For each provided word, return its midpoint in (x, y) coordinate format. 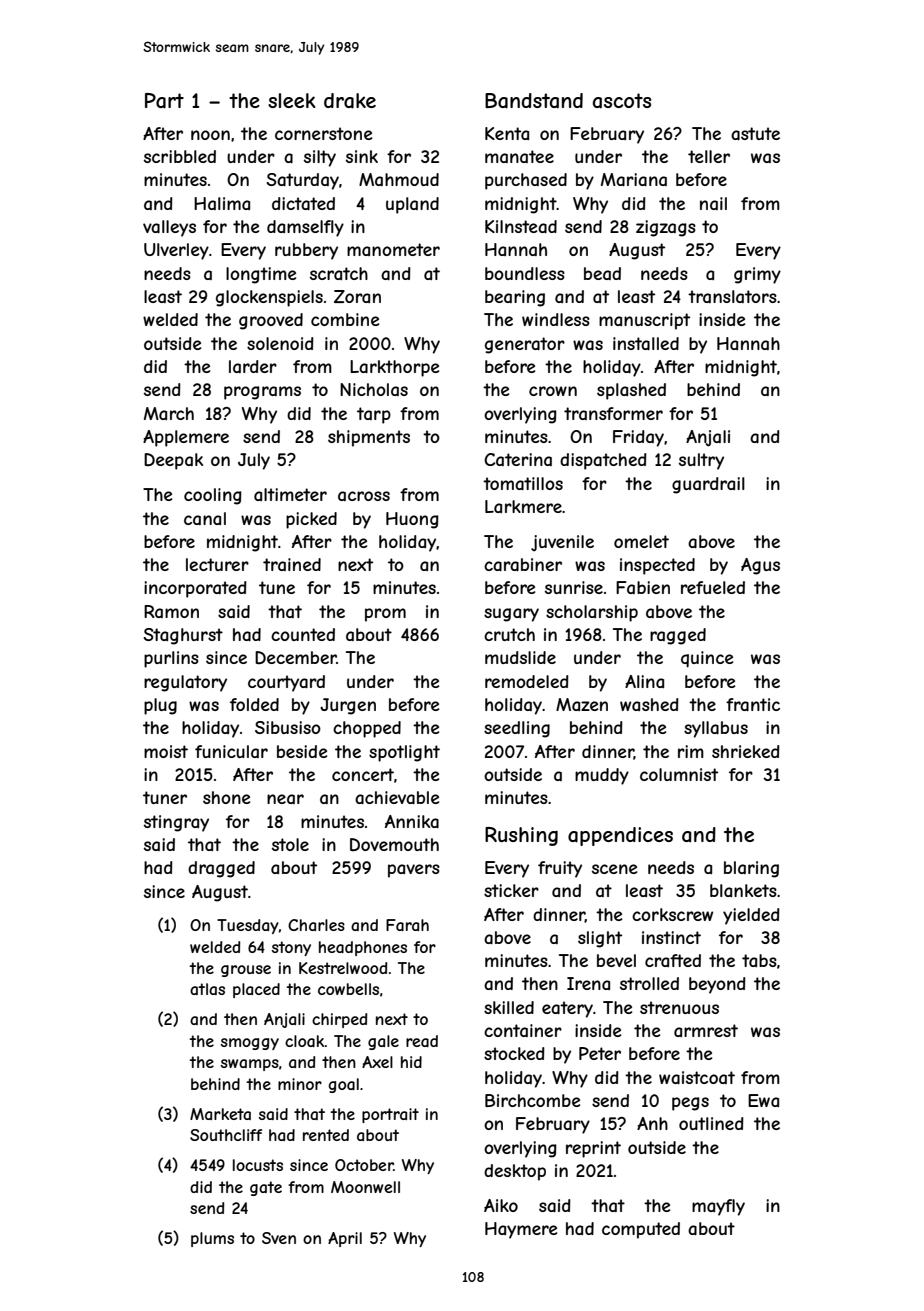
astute (755, 133)
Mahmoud (399, 179)
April (345, 1239)
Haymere (521, 1230)
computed (641, 1230)
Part (164, 101)
